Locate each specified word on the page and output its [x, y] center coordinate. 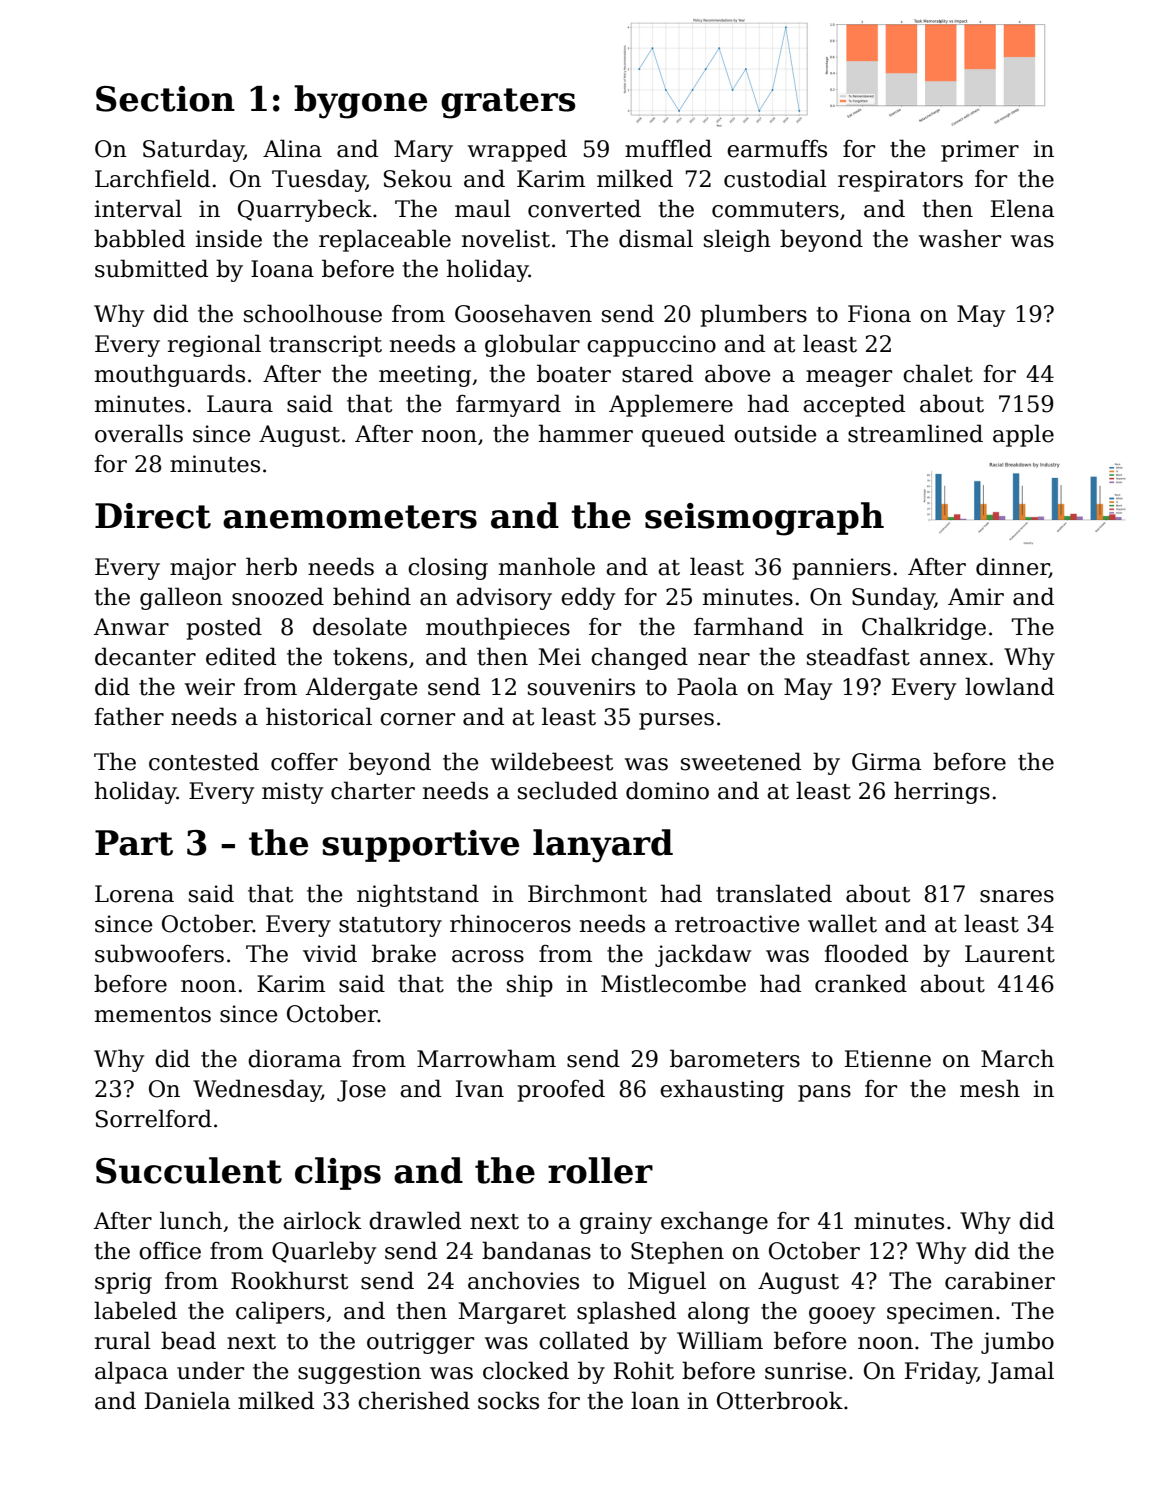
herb [271, 566]
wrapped [517, 150]
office [170, 1251]
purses [676, 721]
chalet [938, 373]
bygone [360, 102]
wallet [842, 923]
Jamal [1021, 1372]
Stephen [677, 1252]
